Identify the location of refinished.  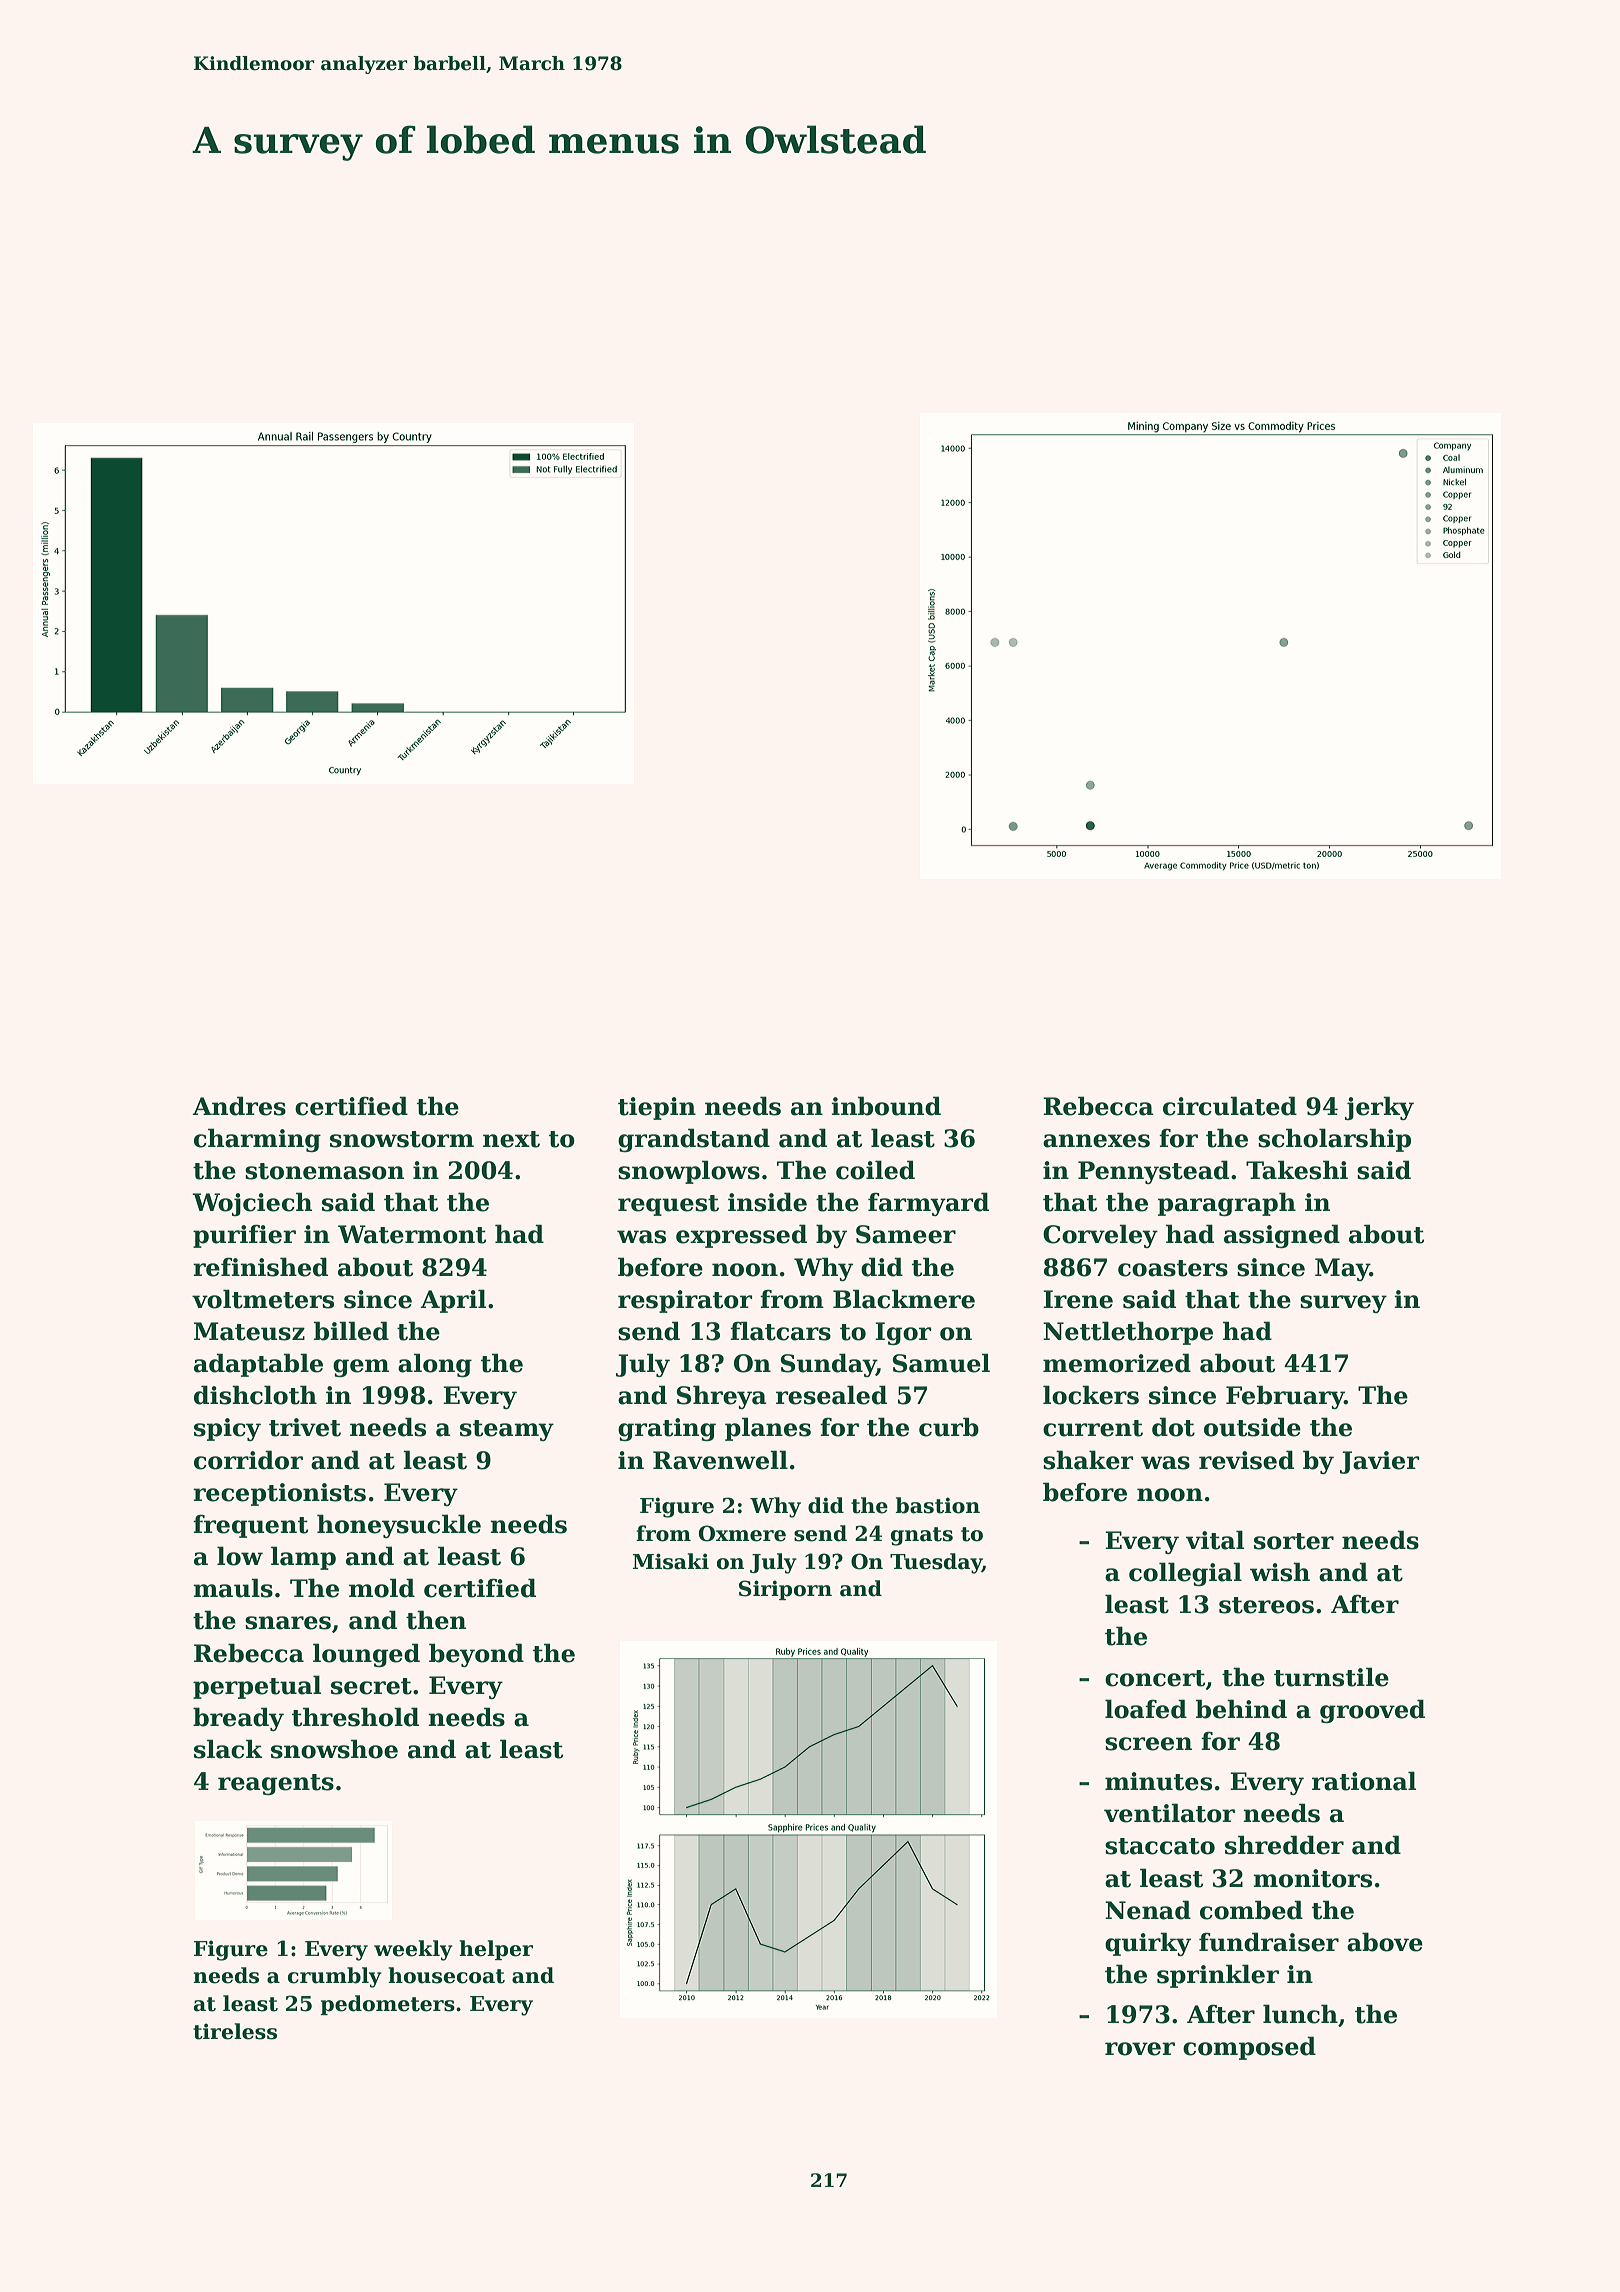
(260, 1267).
